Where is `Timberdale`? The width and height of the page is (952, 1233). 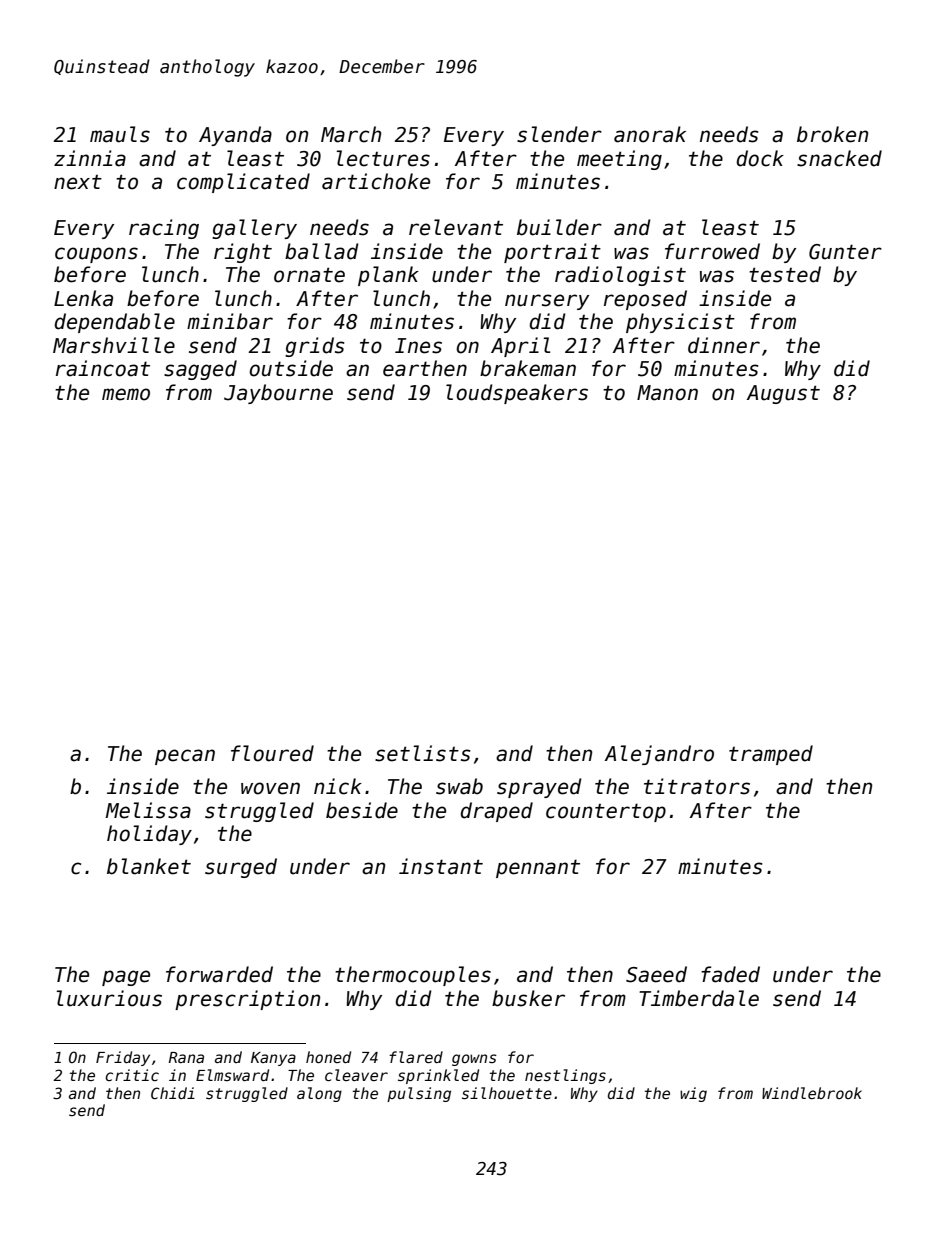 Timberdale is located at coordinates (699, 998).
